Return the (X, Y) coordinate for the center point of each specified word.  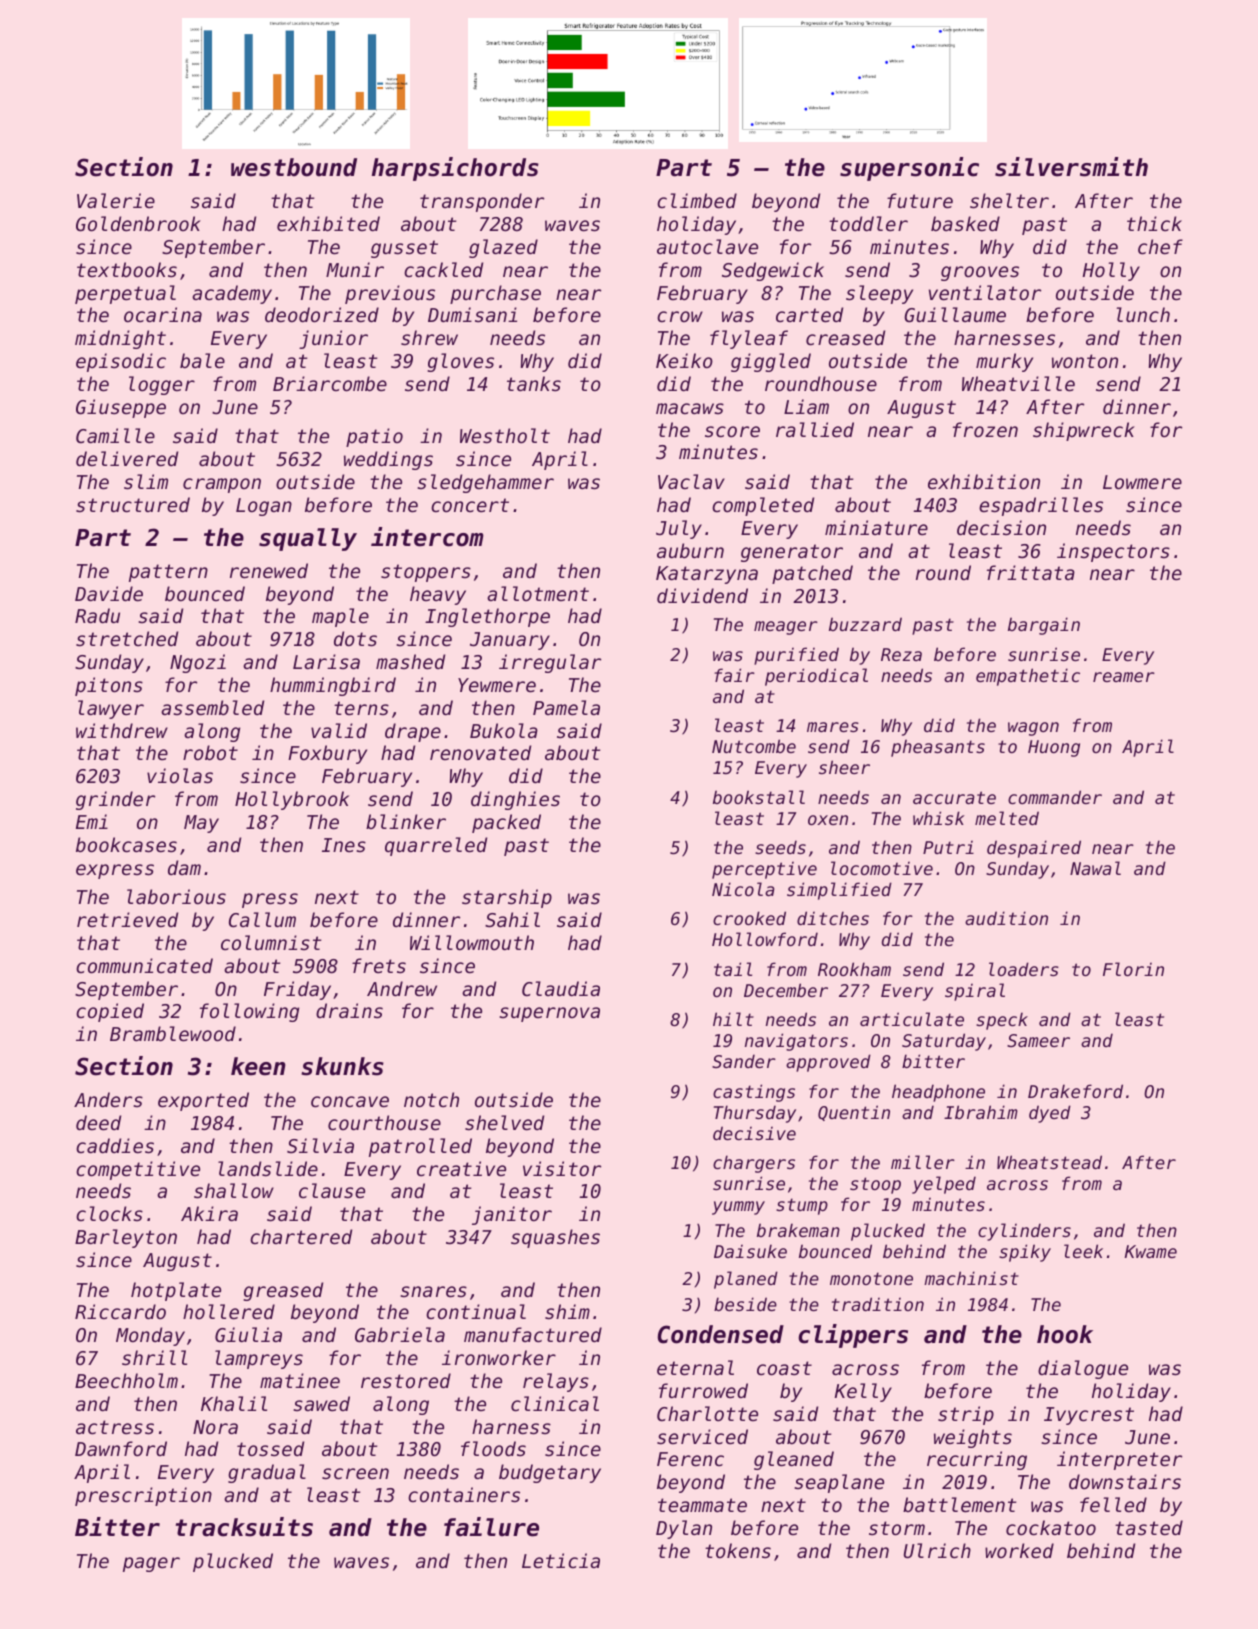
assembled (212, 708)
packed (506, 823)
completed (763, 506)
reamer (1124, 677)
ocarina (163, 314)
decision (1001, 528)
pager (151, 1564)
